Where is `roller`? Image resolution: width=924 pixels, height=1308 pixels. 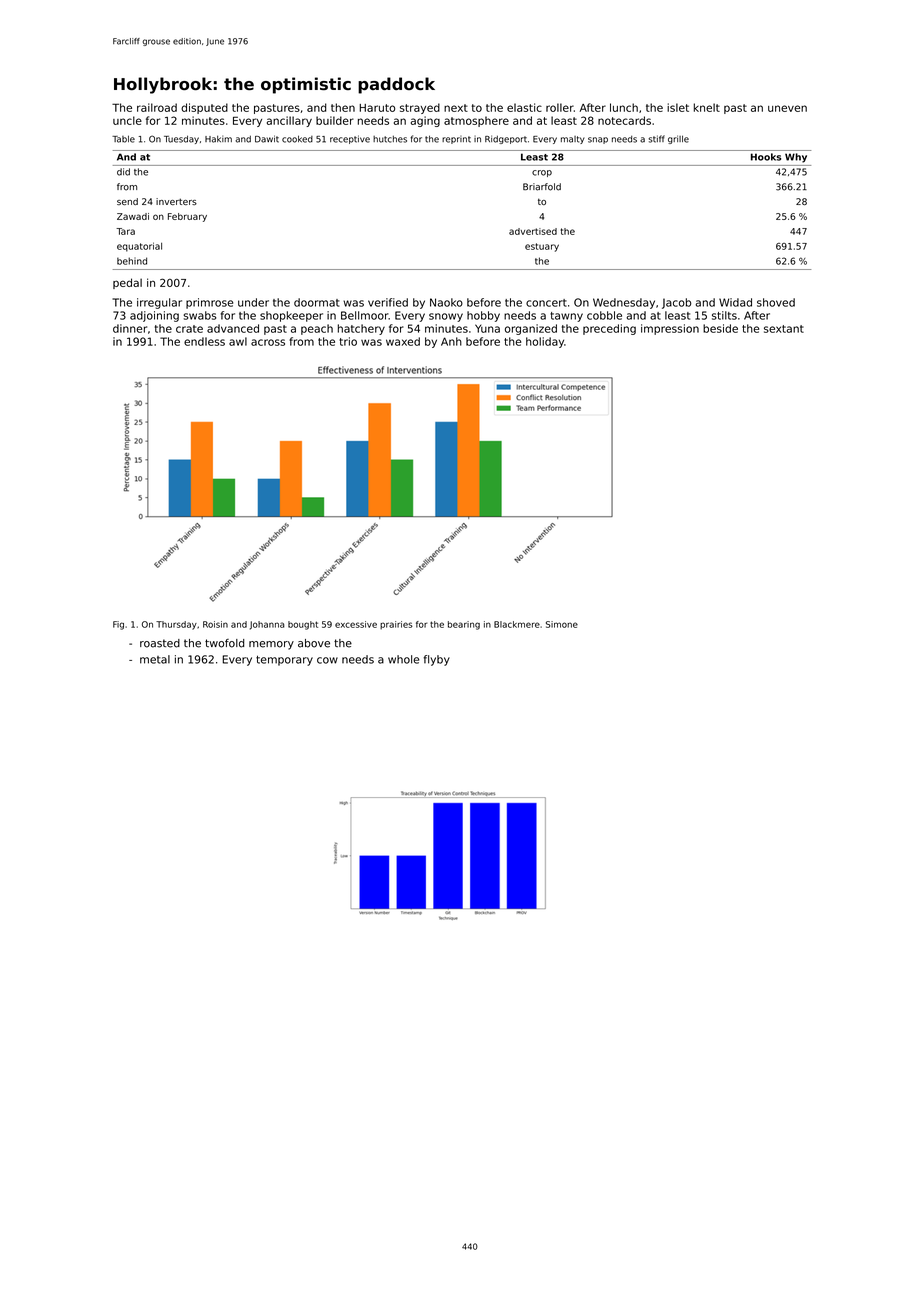
roller is located at coordinates (560, 107).
